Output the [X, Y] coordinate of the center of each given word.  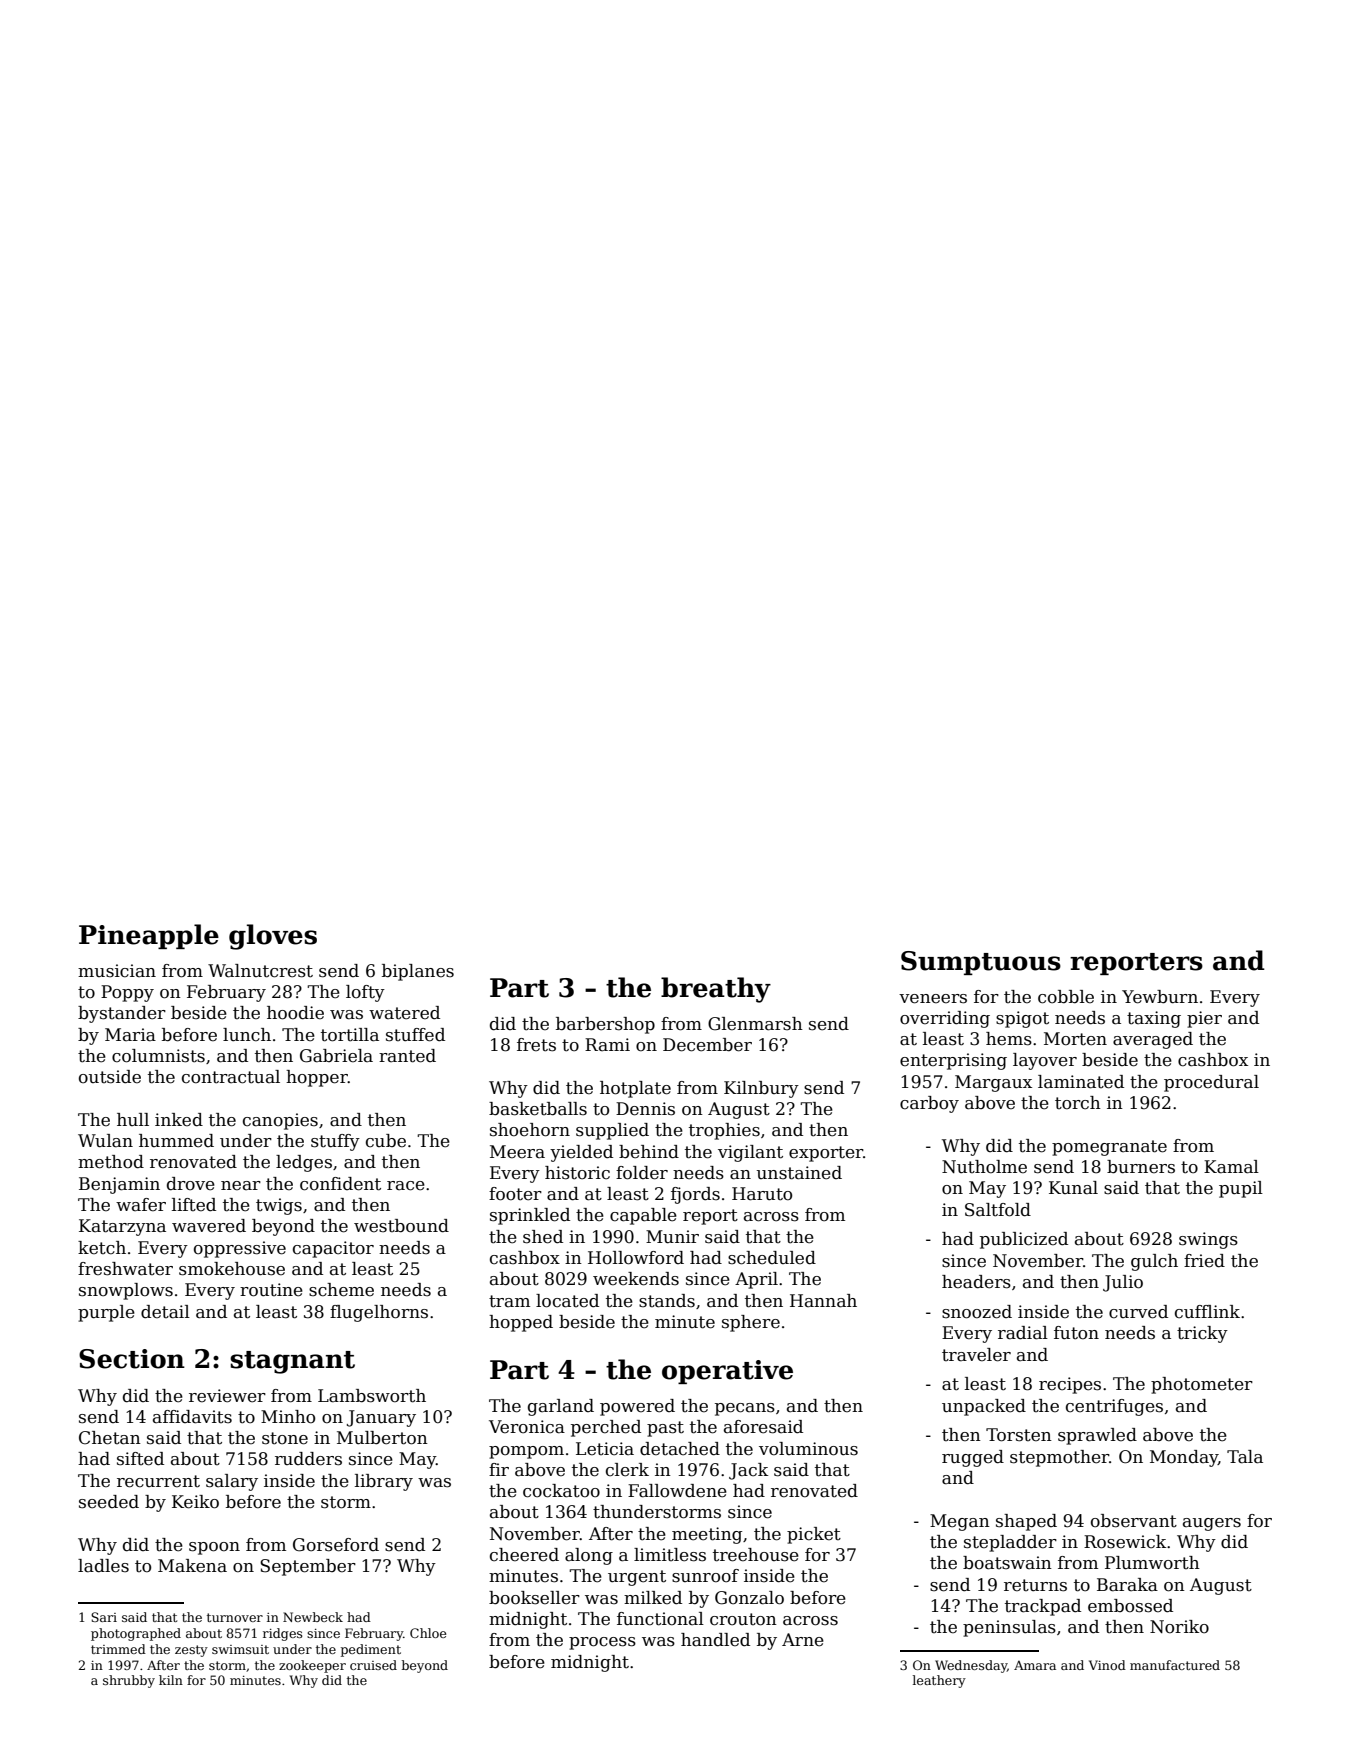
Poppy [127, 993]
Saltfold [998, 1210]
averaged [1153, 1040]
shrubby [129, 1681]
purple [106, 1313]
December [707, 1045]
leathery [939, 1681]
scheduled [772, 1258]
